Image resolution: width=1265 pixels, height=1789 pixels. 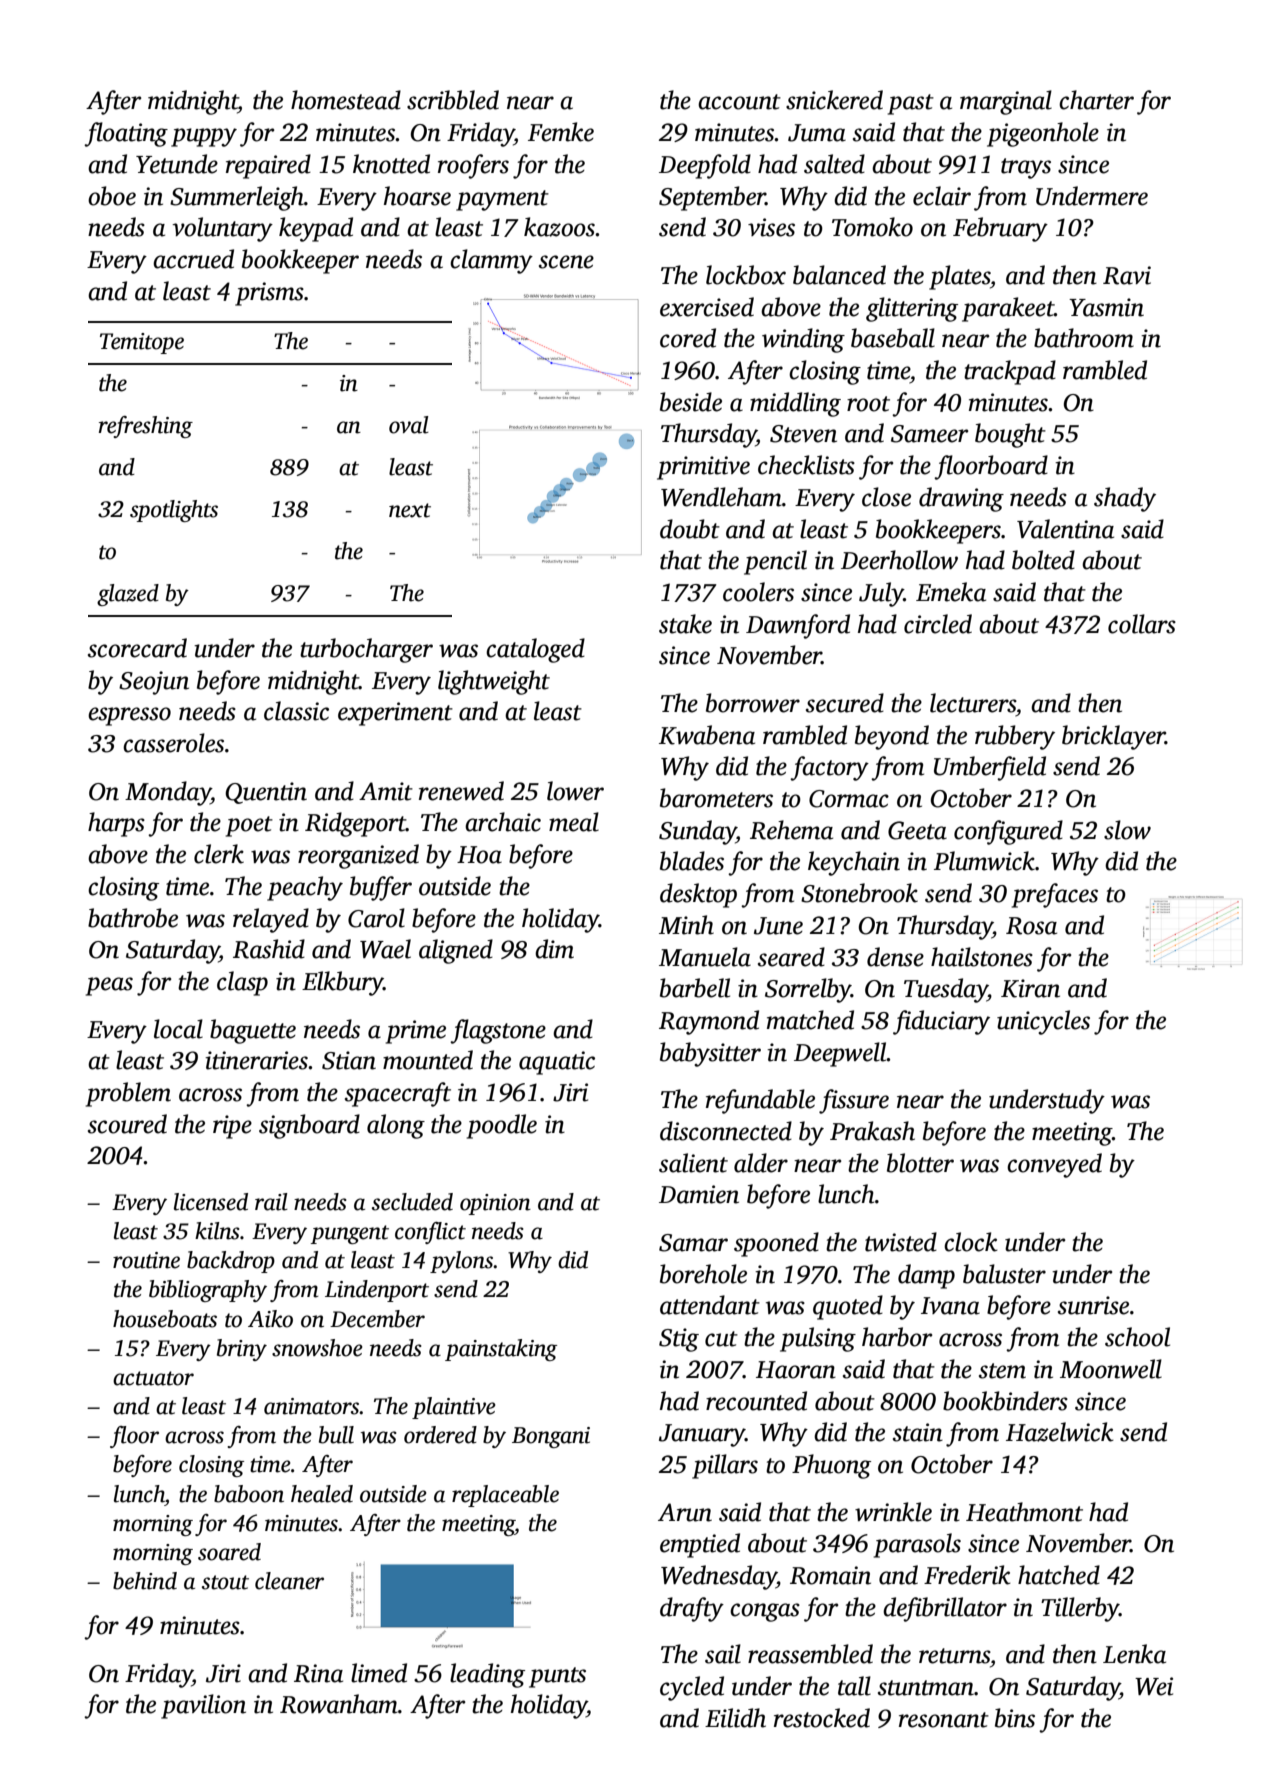 I want to click on pavilion, so click(x=203, y=1706).
